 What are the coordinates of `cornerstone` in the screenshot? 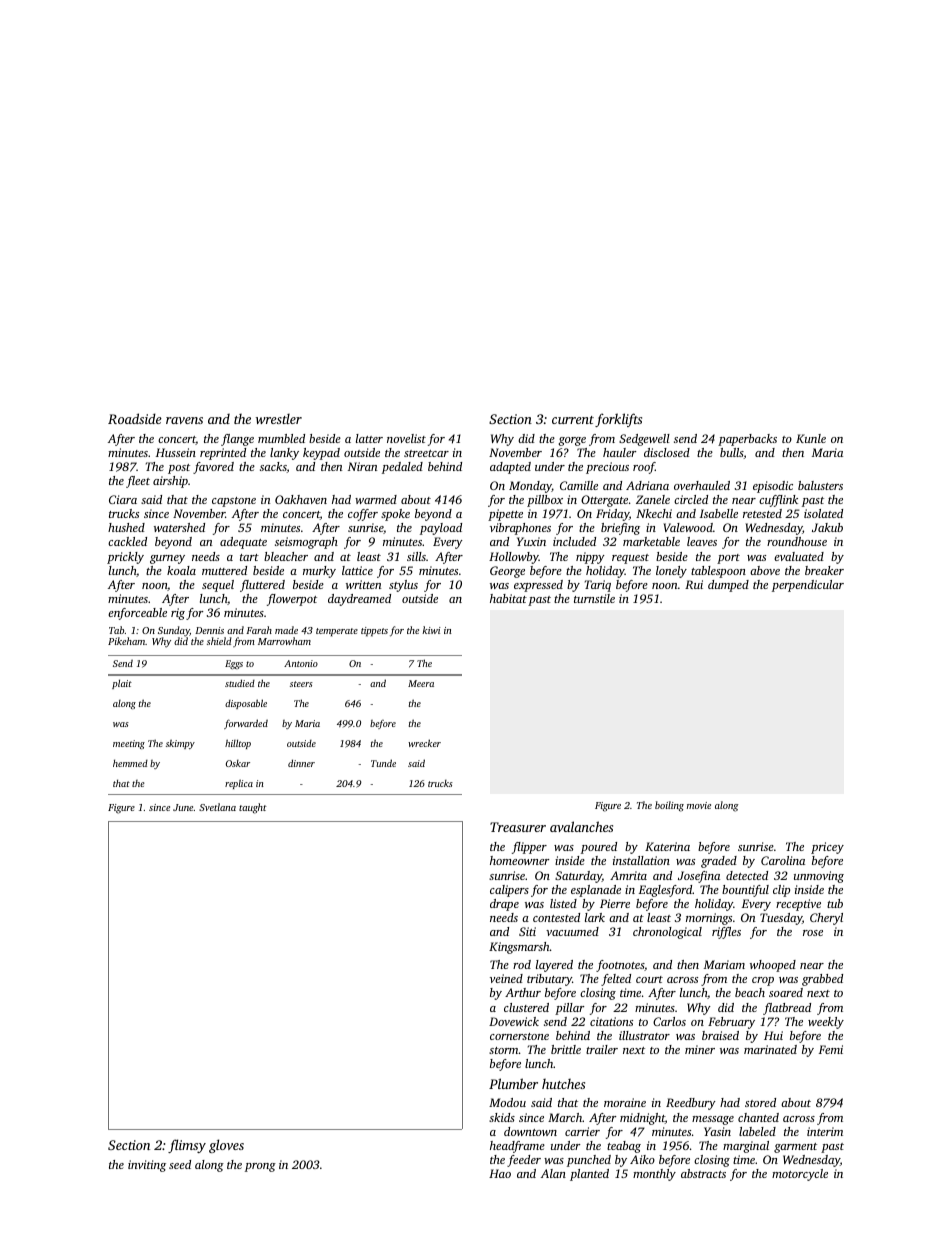 It's located at (519, 1036).
